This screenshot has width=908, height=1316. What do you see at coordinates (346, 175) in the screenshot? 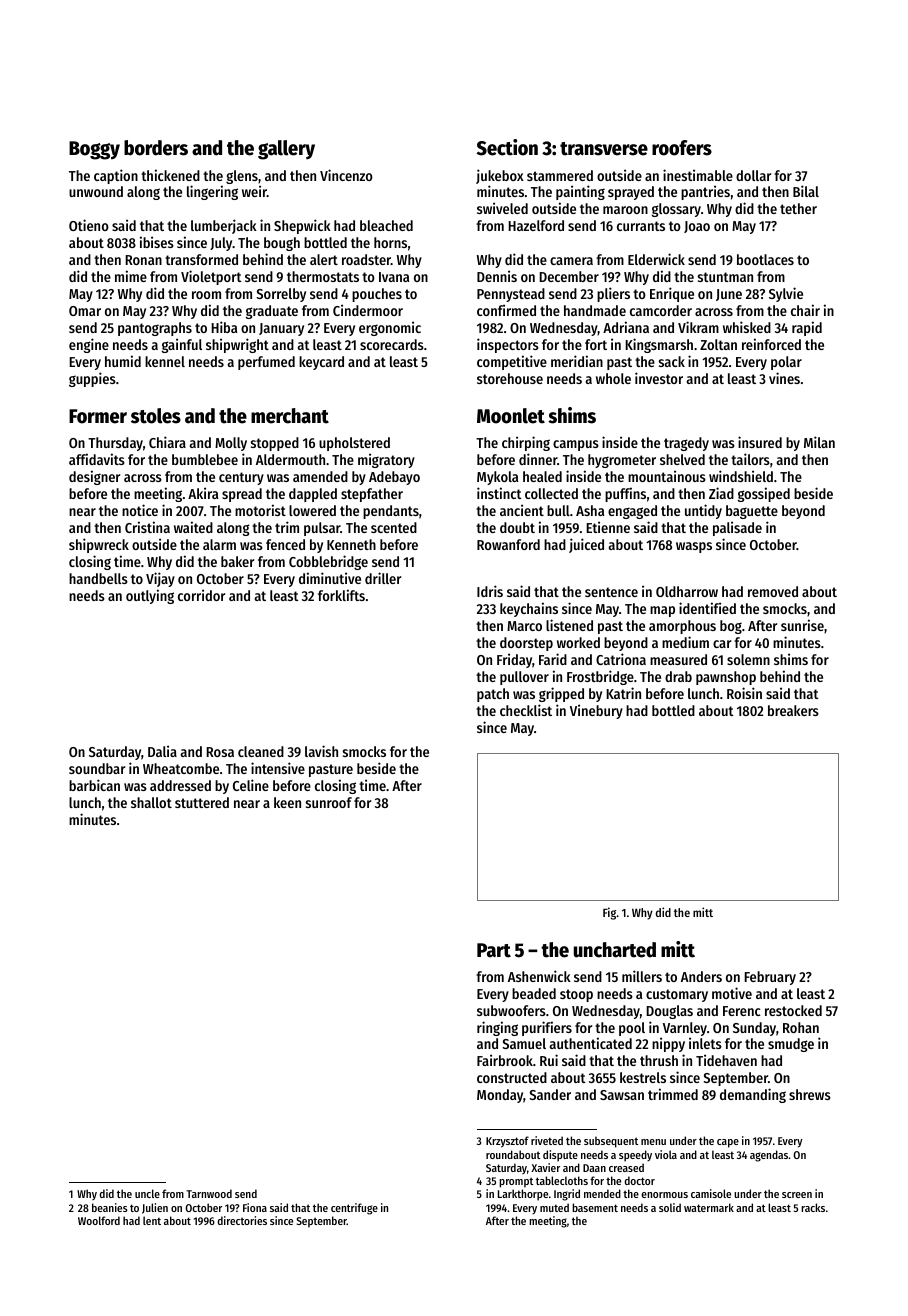
I see `Vincenzo` at bounding box center [346, 175].
